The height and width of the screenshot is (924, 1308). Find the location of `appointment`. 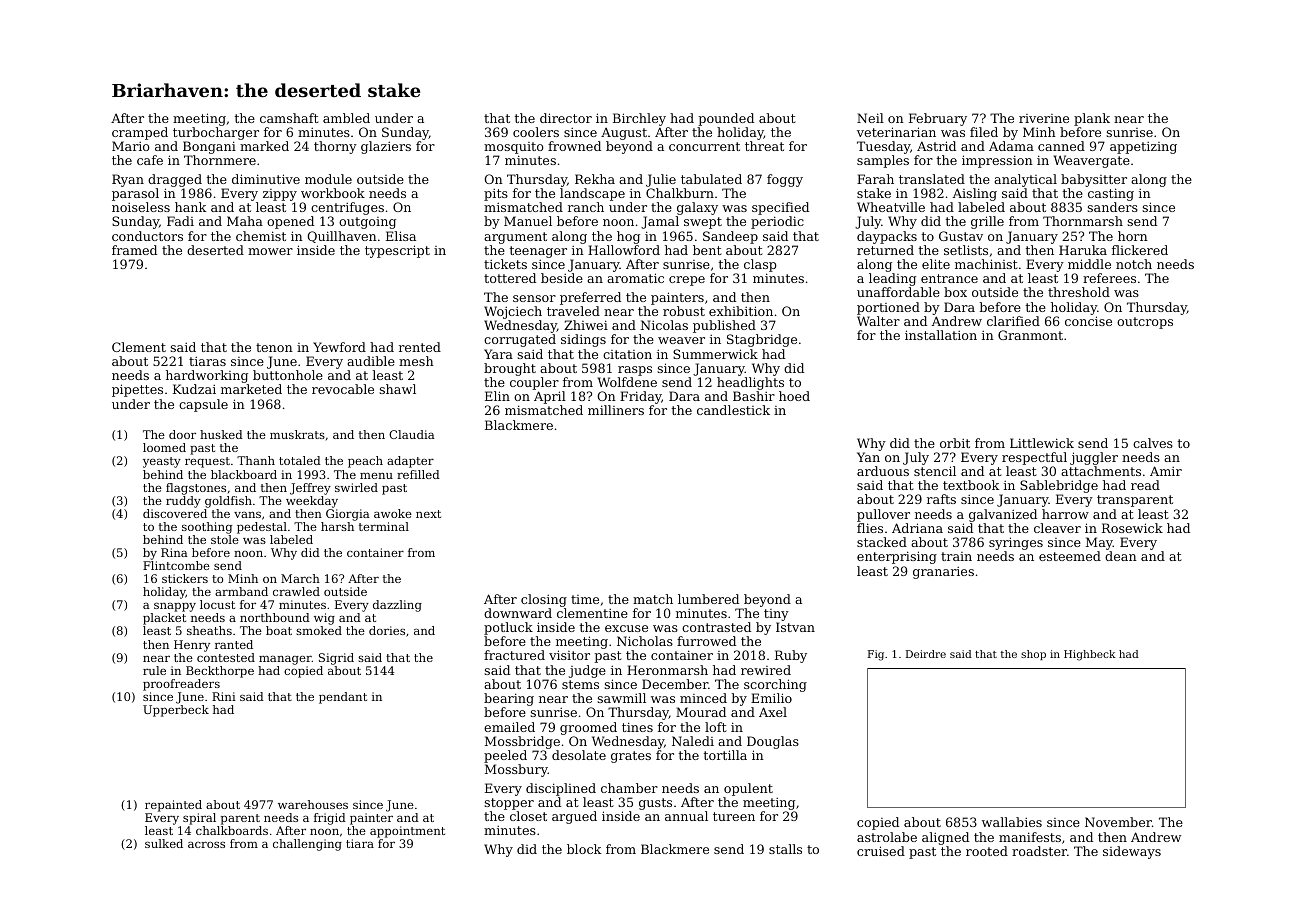

appointment is located at coordinates (407, 832).
